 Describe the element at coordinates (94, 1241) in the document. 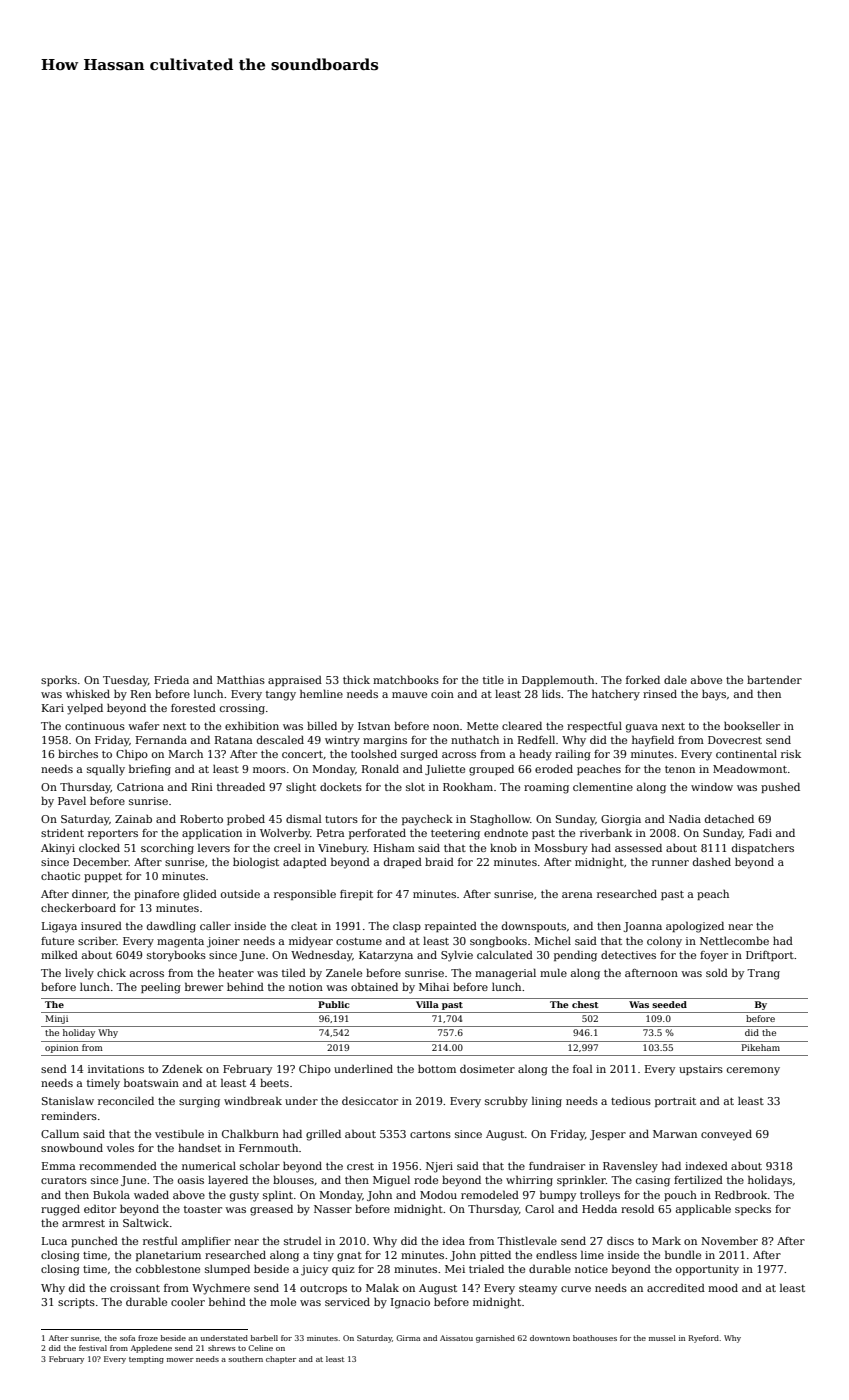

I see `punched` at that location.
